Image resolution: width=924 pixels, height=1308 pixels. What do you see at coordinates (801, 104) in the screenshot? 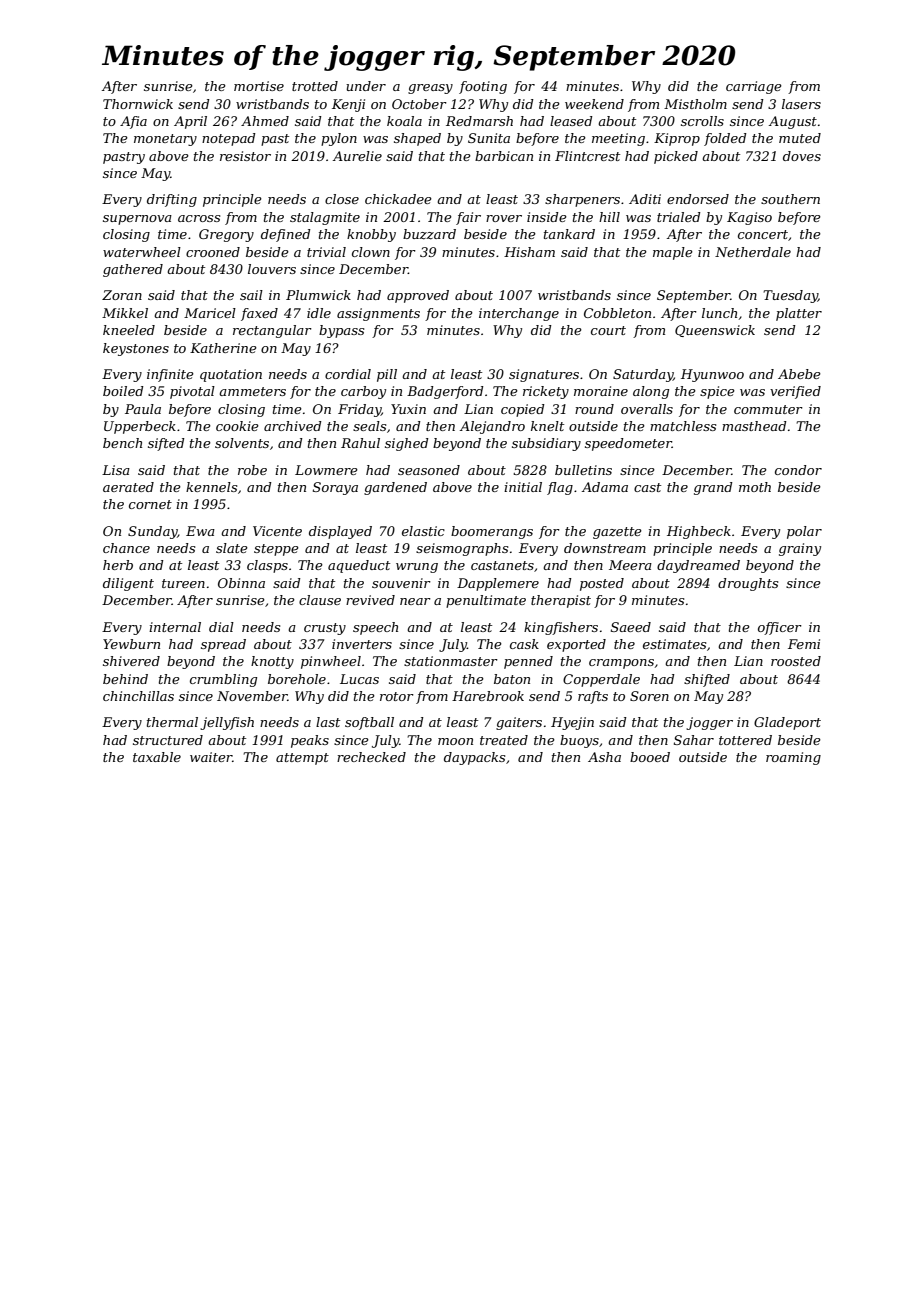
I see `lasers` at bounding box center [801, 104].
